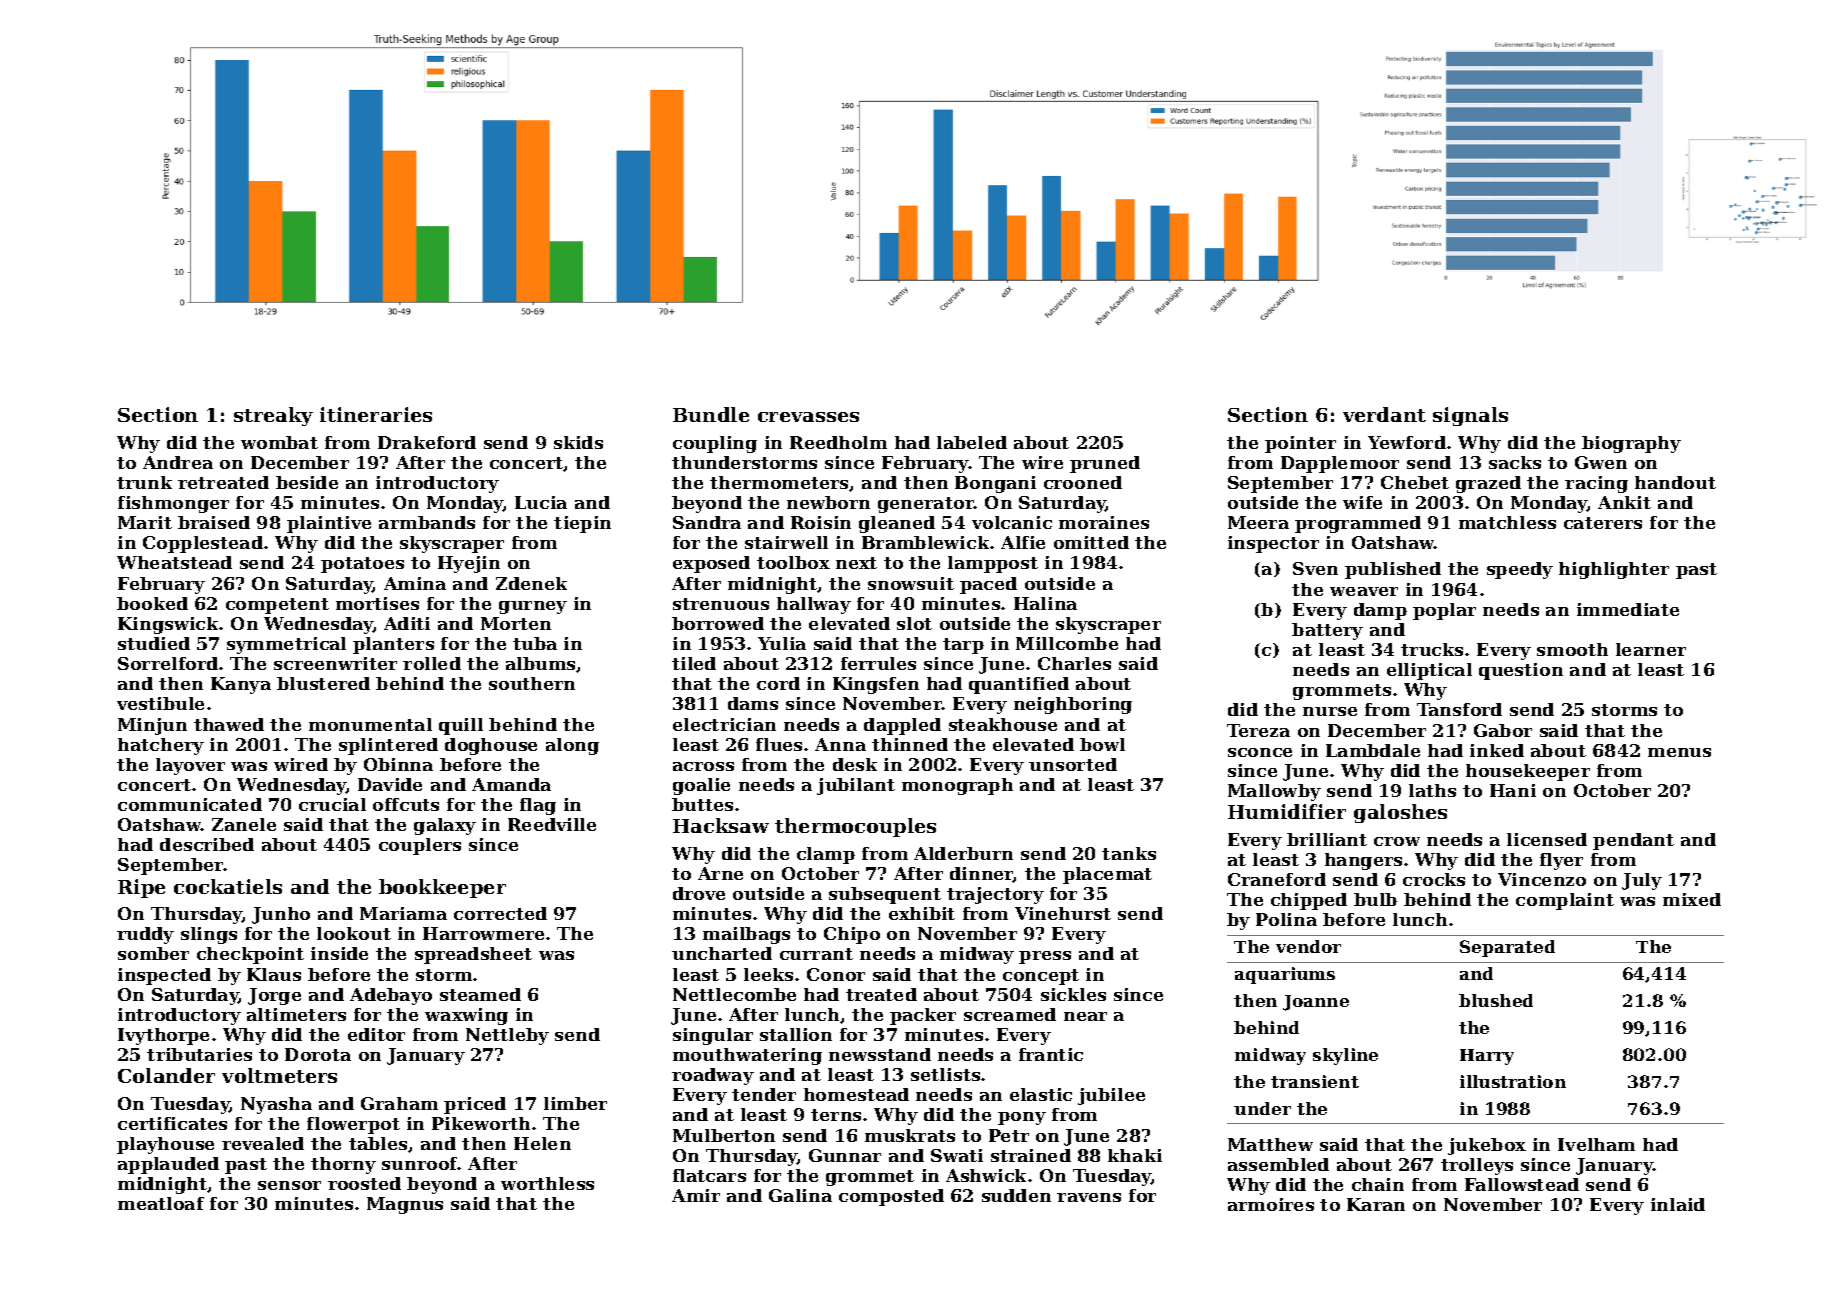 The height and width of the screenshot is (1303, 1842). Describe the element at coordinates (376, 414) in the screenshot. I see `itineraries` at that location.
